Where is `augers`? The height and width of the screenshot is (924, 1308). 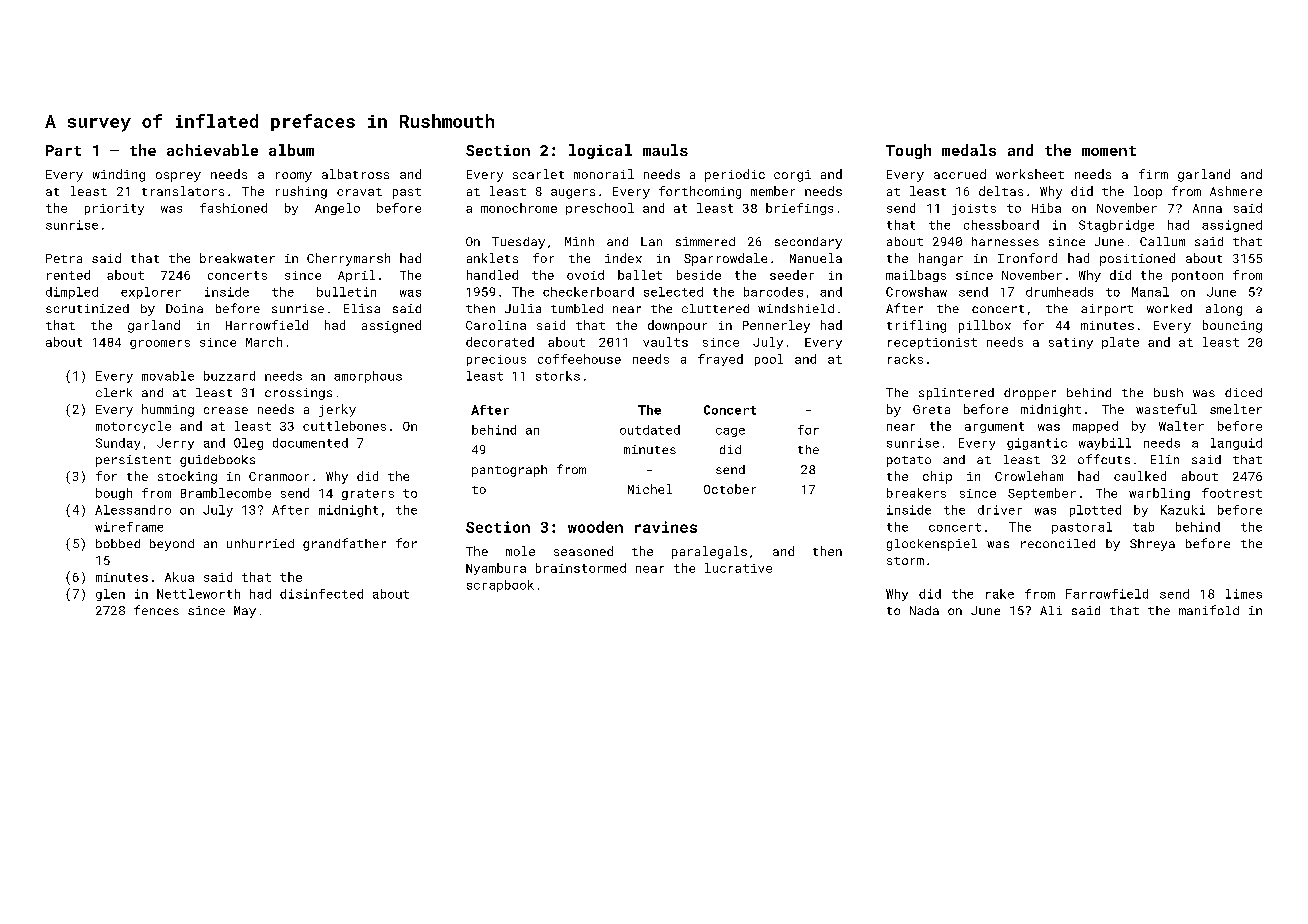
augers is located at coordinates (573, 194).
